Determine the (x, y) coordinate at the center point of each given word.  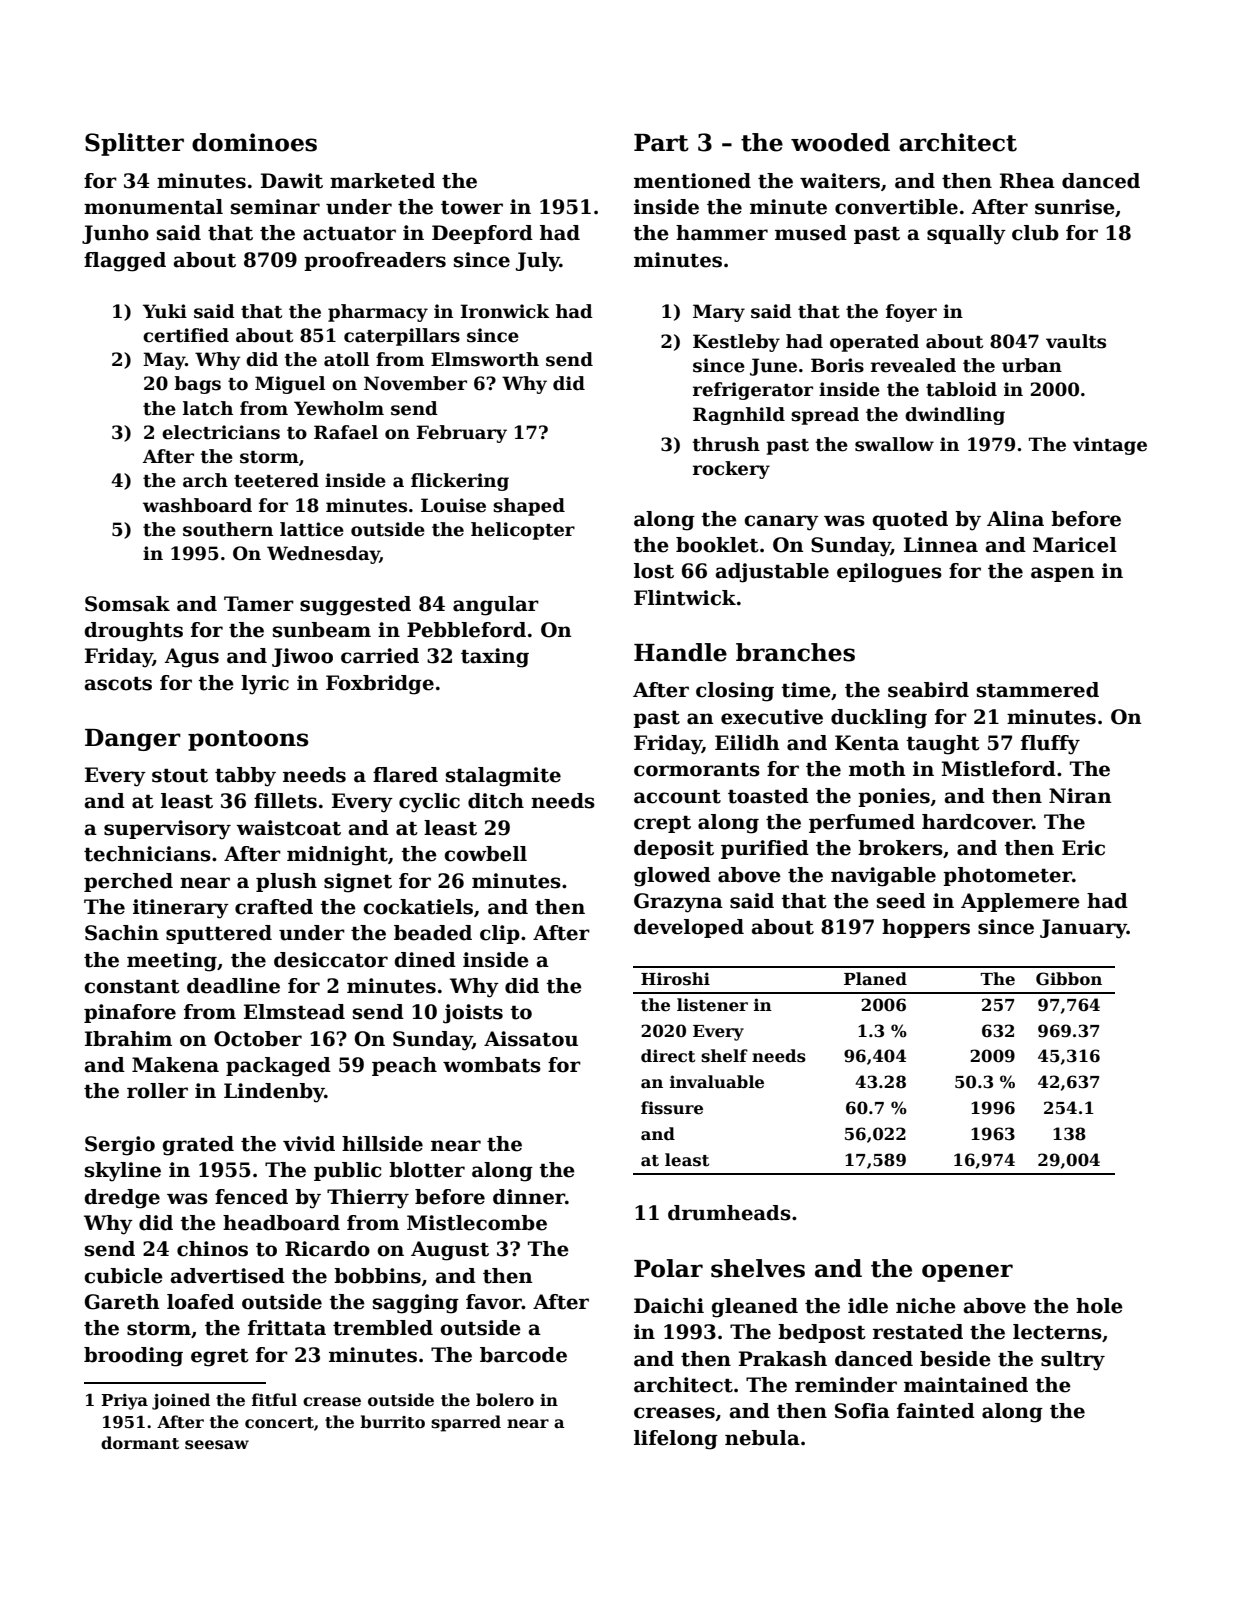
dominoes (254, 142)
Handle (680, 652)
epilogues (889, 573)
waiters (840, 181)
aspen (1063, 574)
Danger (133, 740)
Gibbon (1069, 979)
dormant (140, 1443)
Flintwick (685, 598)
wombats (492, 1065)
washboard (197, 505)
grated (198, 1146)
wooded (840, 142)
